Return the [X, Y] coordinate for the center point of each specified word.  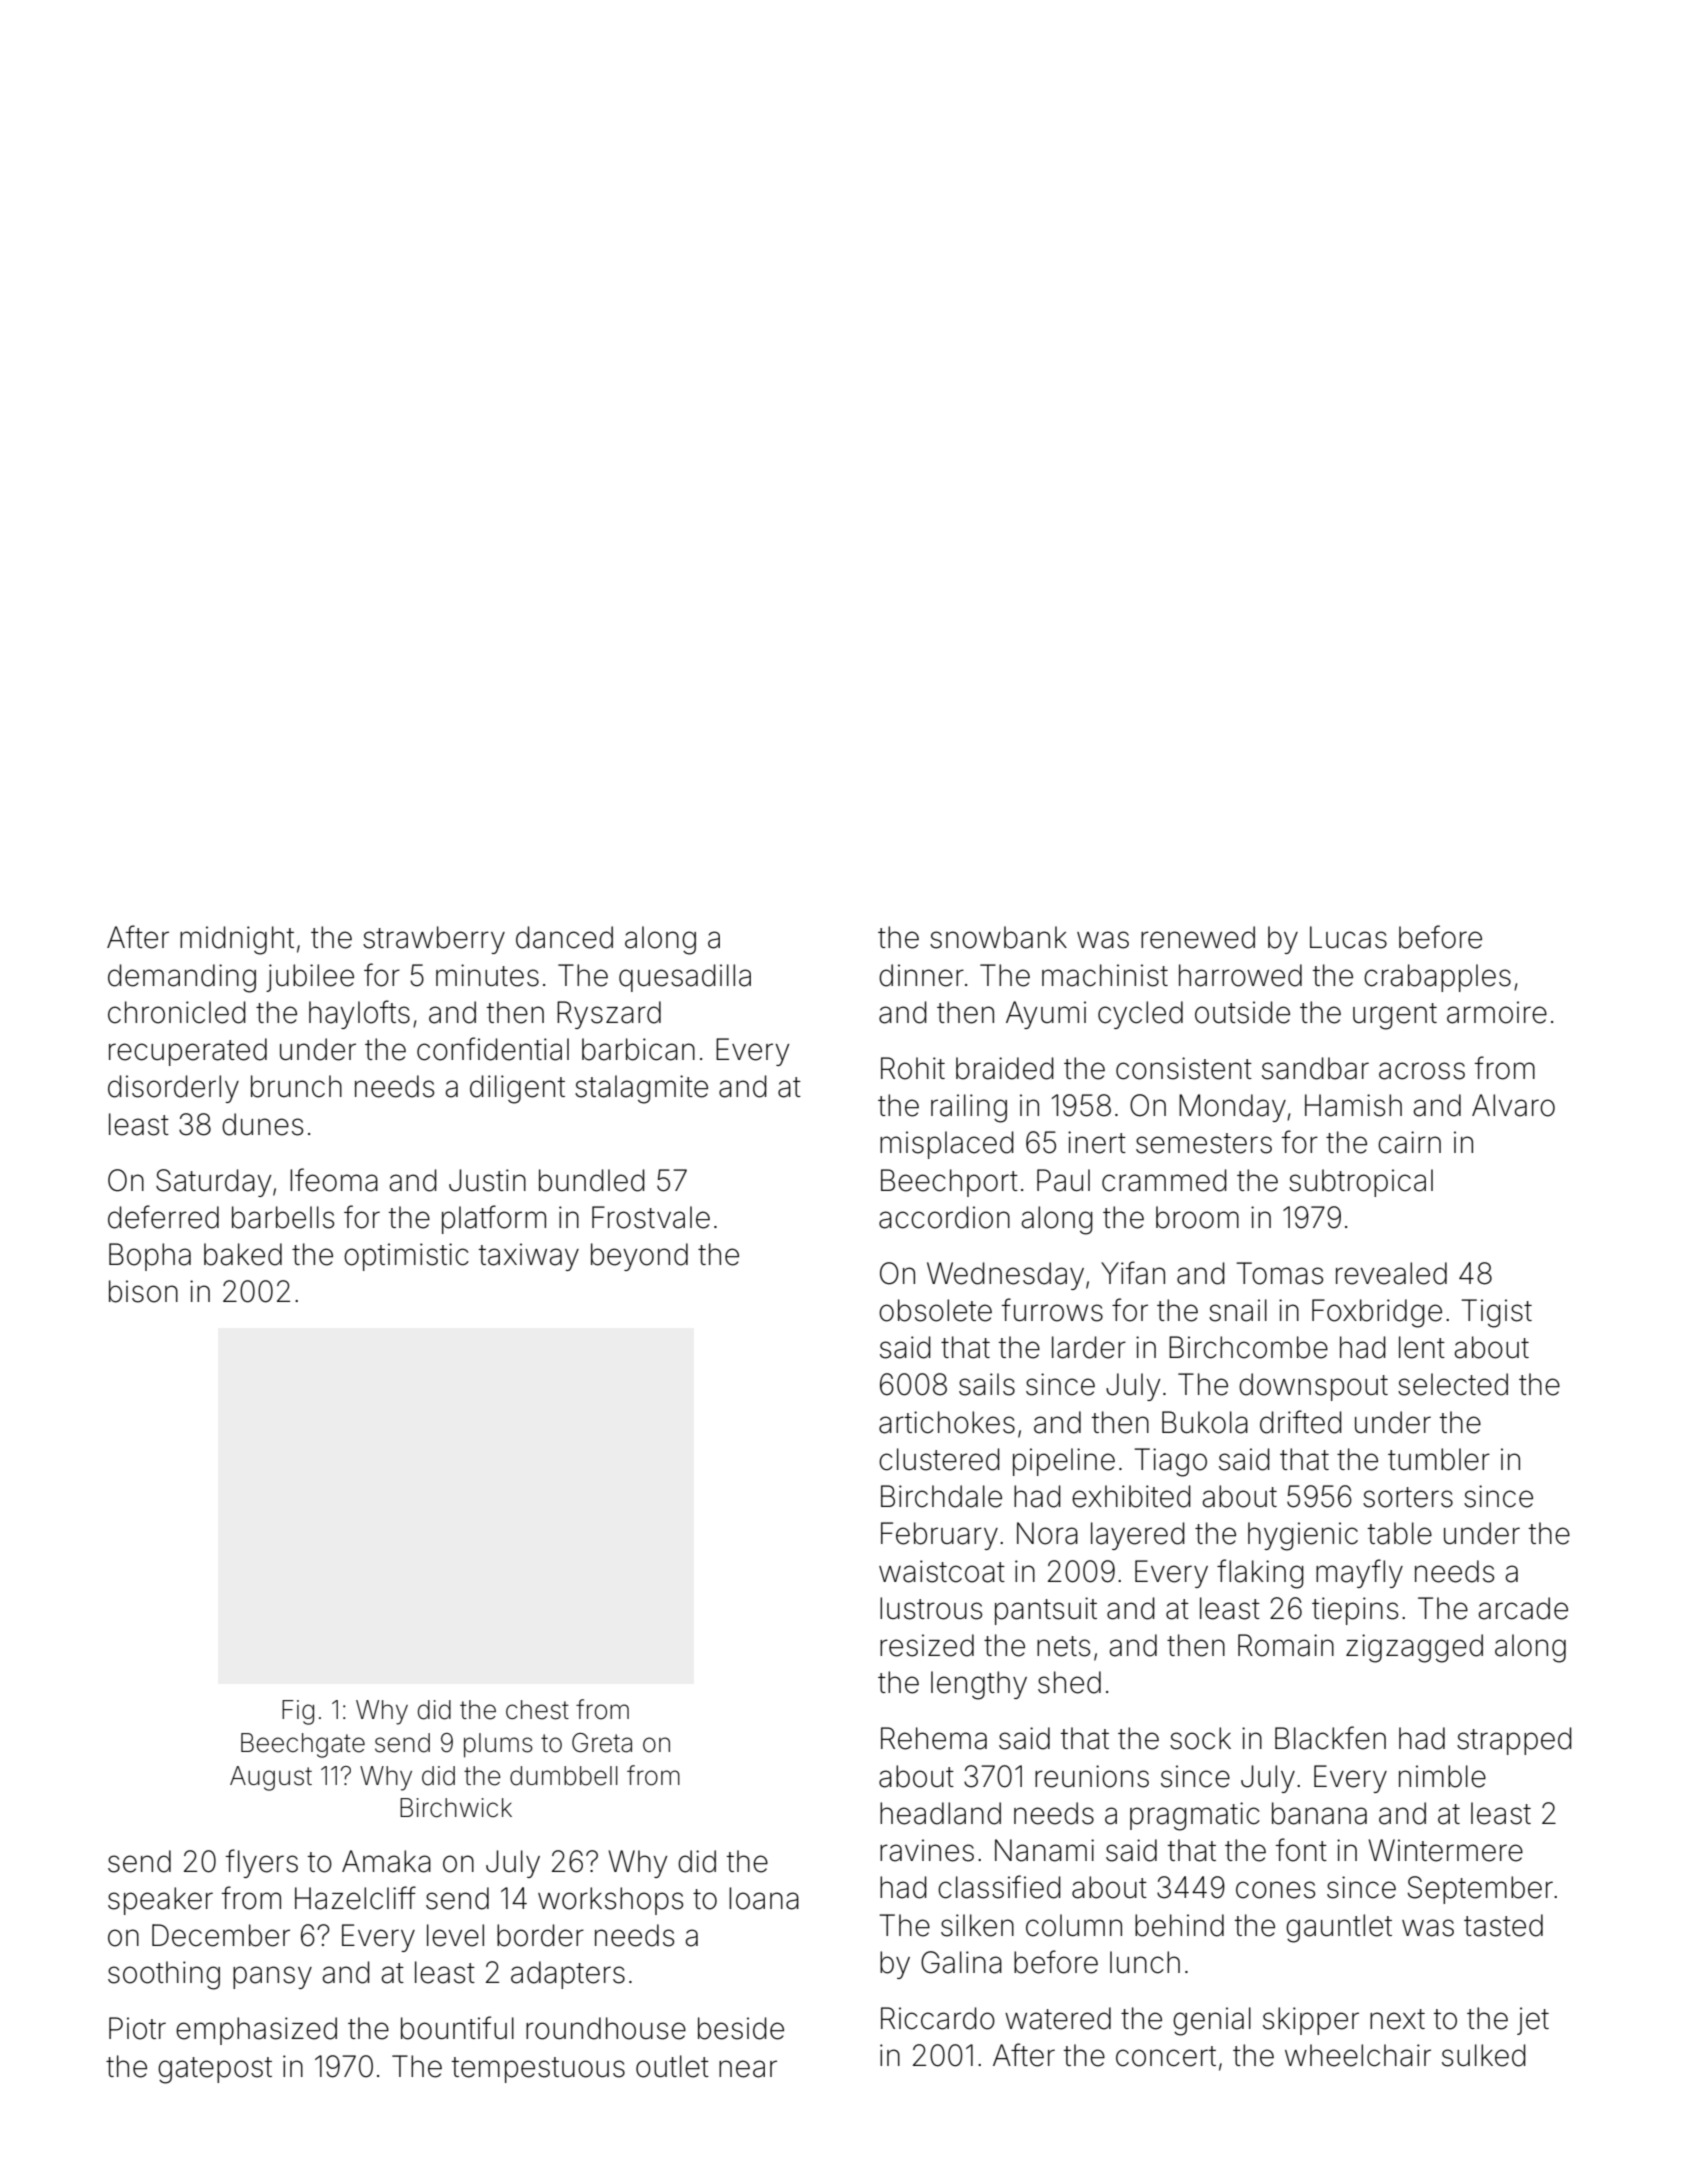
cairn [1409, 1142]
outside [1242, 1012]
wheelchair [1358, 2055]
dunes [262, 1124]
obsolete [935, 1310]
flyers [262, 1863]
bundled [592, 1180]
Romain [1286, 1645]
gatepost [215, 2070]
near [748, 2069]
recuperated [188, 1052]
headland [940, 1813]
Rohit [913, 1068]
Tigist [1496, 1313]
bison [143, 1291]
